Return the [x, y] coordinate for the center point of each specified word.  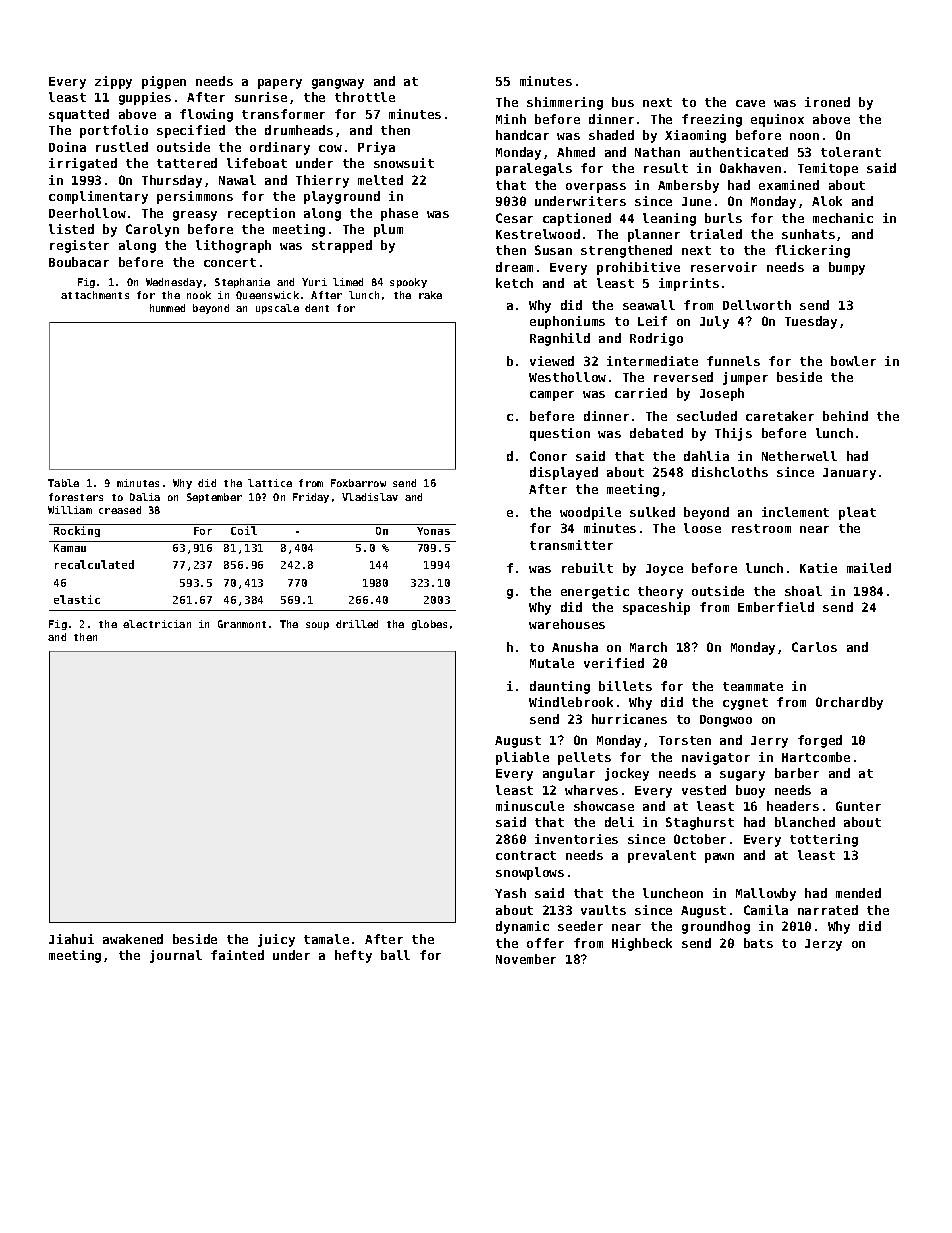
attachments [95, 295]
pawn [719, 858]
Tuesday [811, 322]
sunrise [261, 97]
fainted [237, 955]
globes [429, 625]
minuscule [530, 806]
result [666, 168]
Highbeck [642, 944]
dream [514, 267]
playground [342, 197]
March [648, 647]
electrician [157, 624]
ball [395, 955]
